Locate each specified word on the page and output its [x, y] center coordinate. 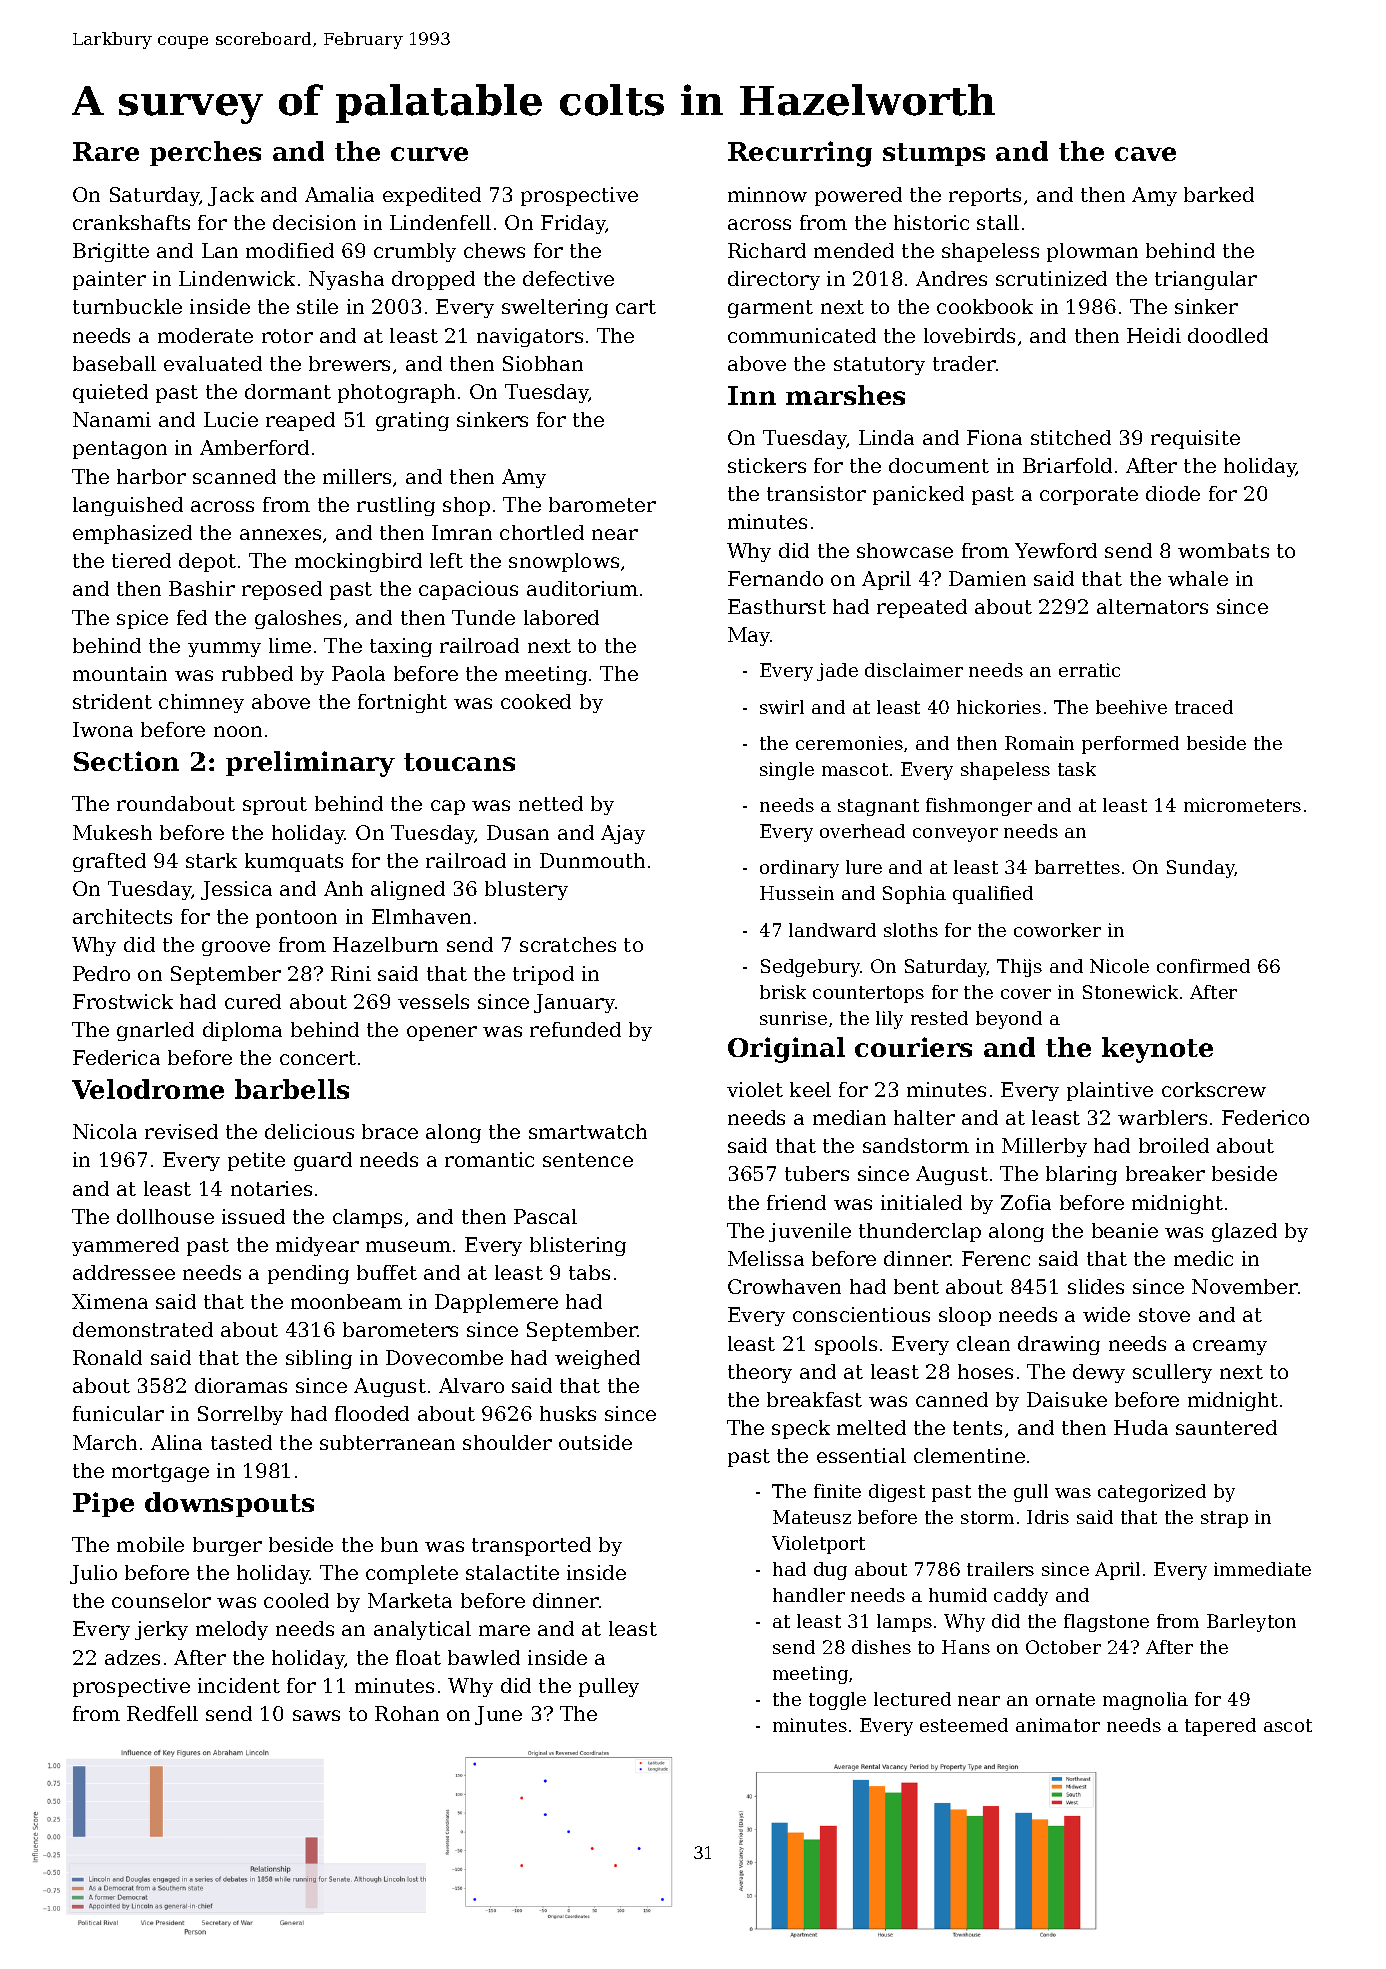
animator [1058, 1725]
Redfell [162, 1713]
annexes [280, 534]
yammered [125, 1246]
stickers [767, 465]
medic [1203, 1258]
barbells [292, 1089]
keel [810, 1089]
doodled [1228, 335]
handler [809, 1595]
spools [846, 1345]
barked [1219, 194]
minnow [767, 194]
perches [205, 153]
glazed [1244, 1232]
